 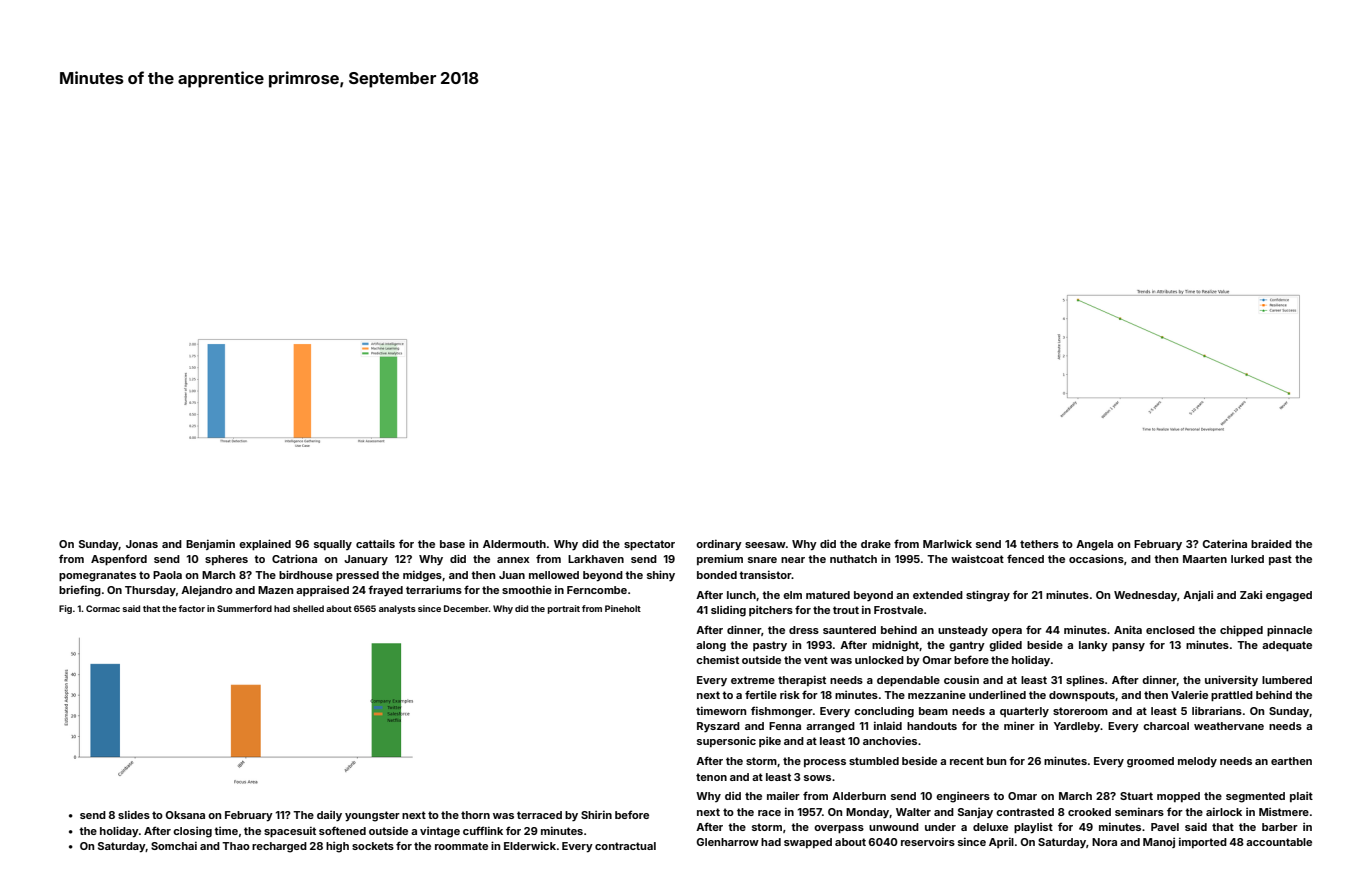 I want to click on daily, so click(x=329, y=816).
